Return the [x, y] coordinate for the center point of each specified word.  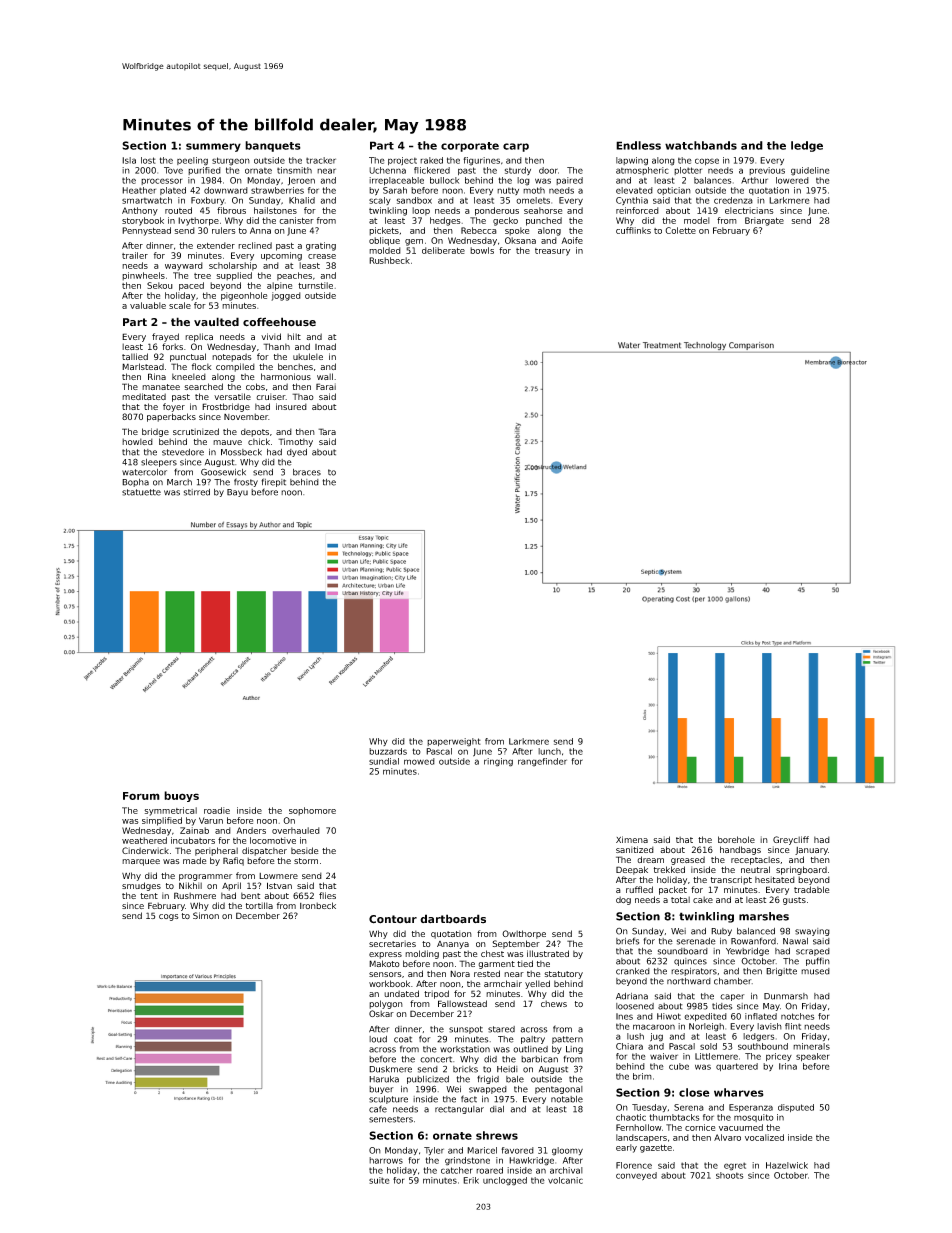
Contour [393, 919]
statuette [141, 492]
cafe [378, 1109]
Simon [206, 915]
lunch [549, 751]
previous [767, 171]
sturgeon [231, 161]
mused [815, 971]
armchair [503, 983]
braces [307, 472]
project [402, 161]
